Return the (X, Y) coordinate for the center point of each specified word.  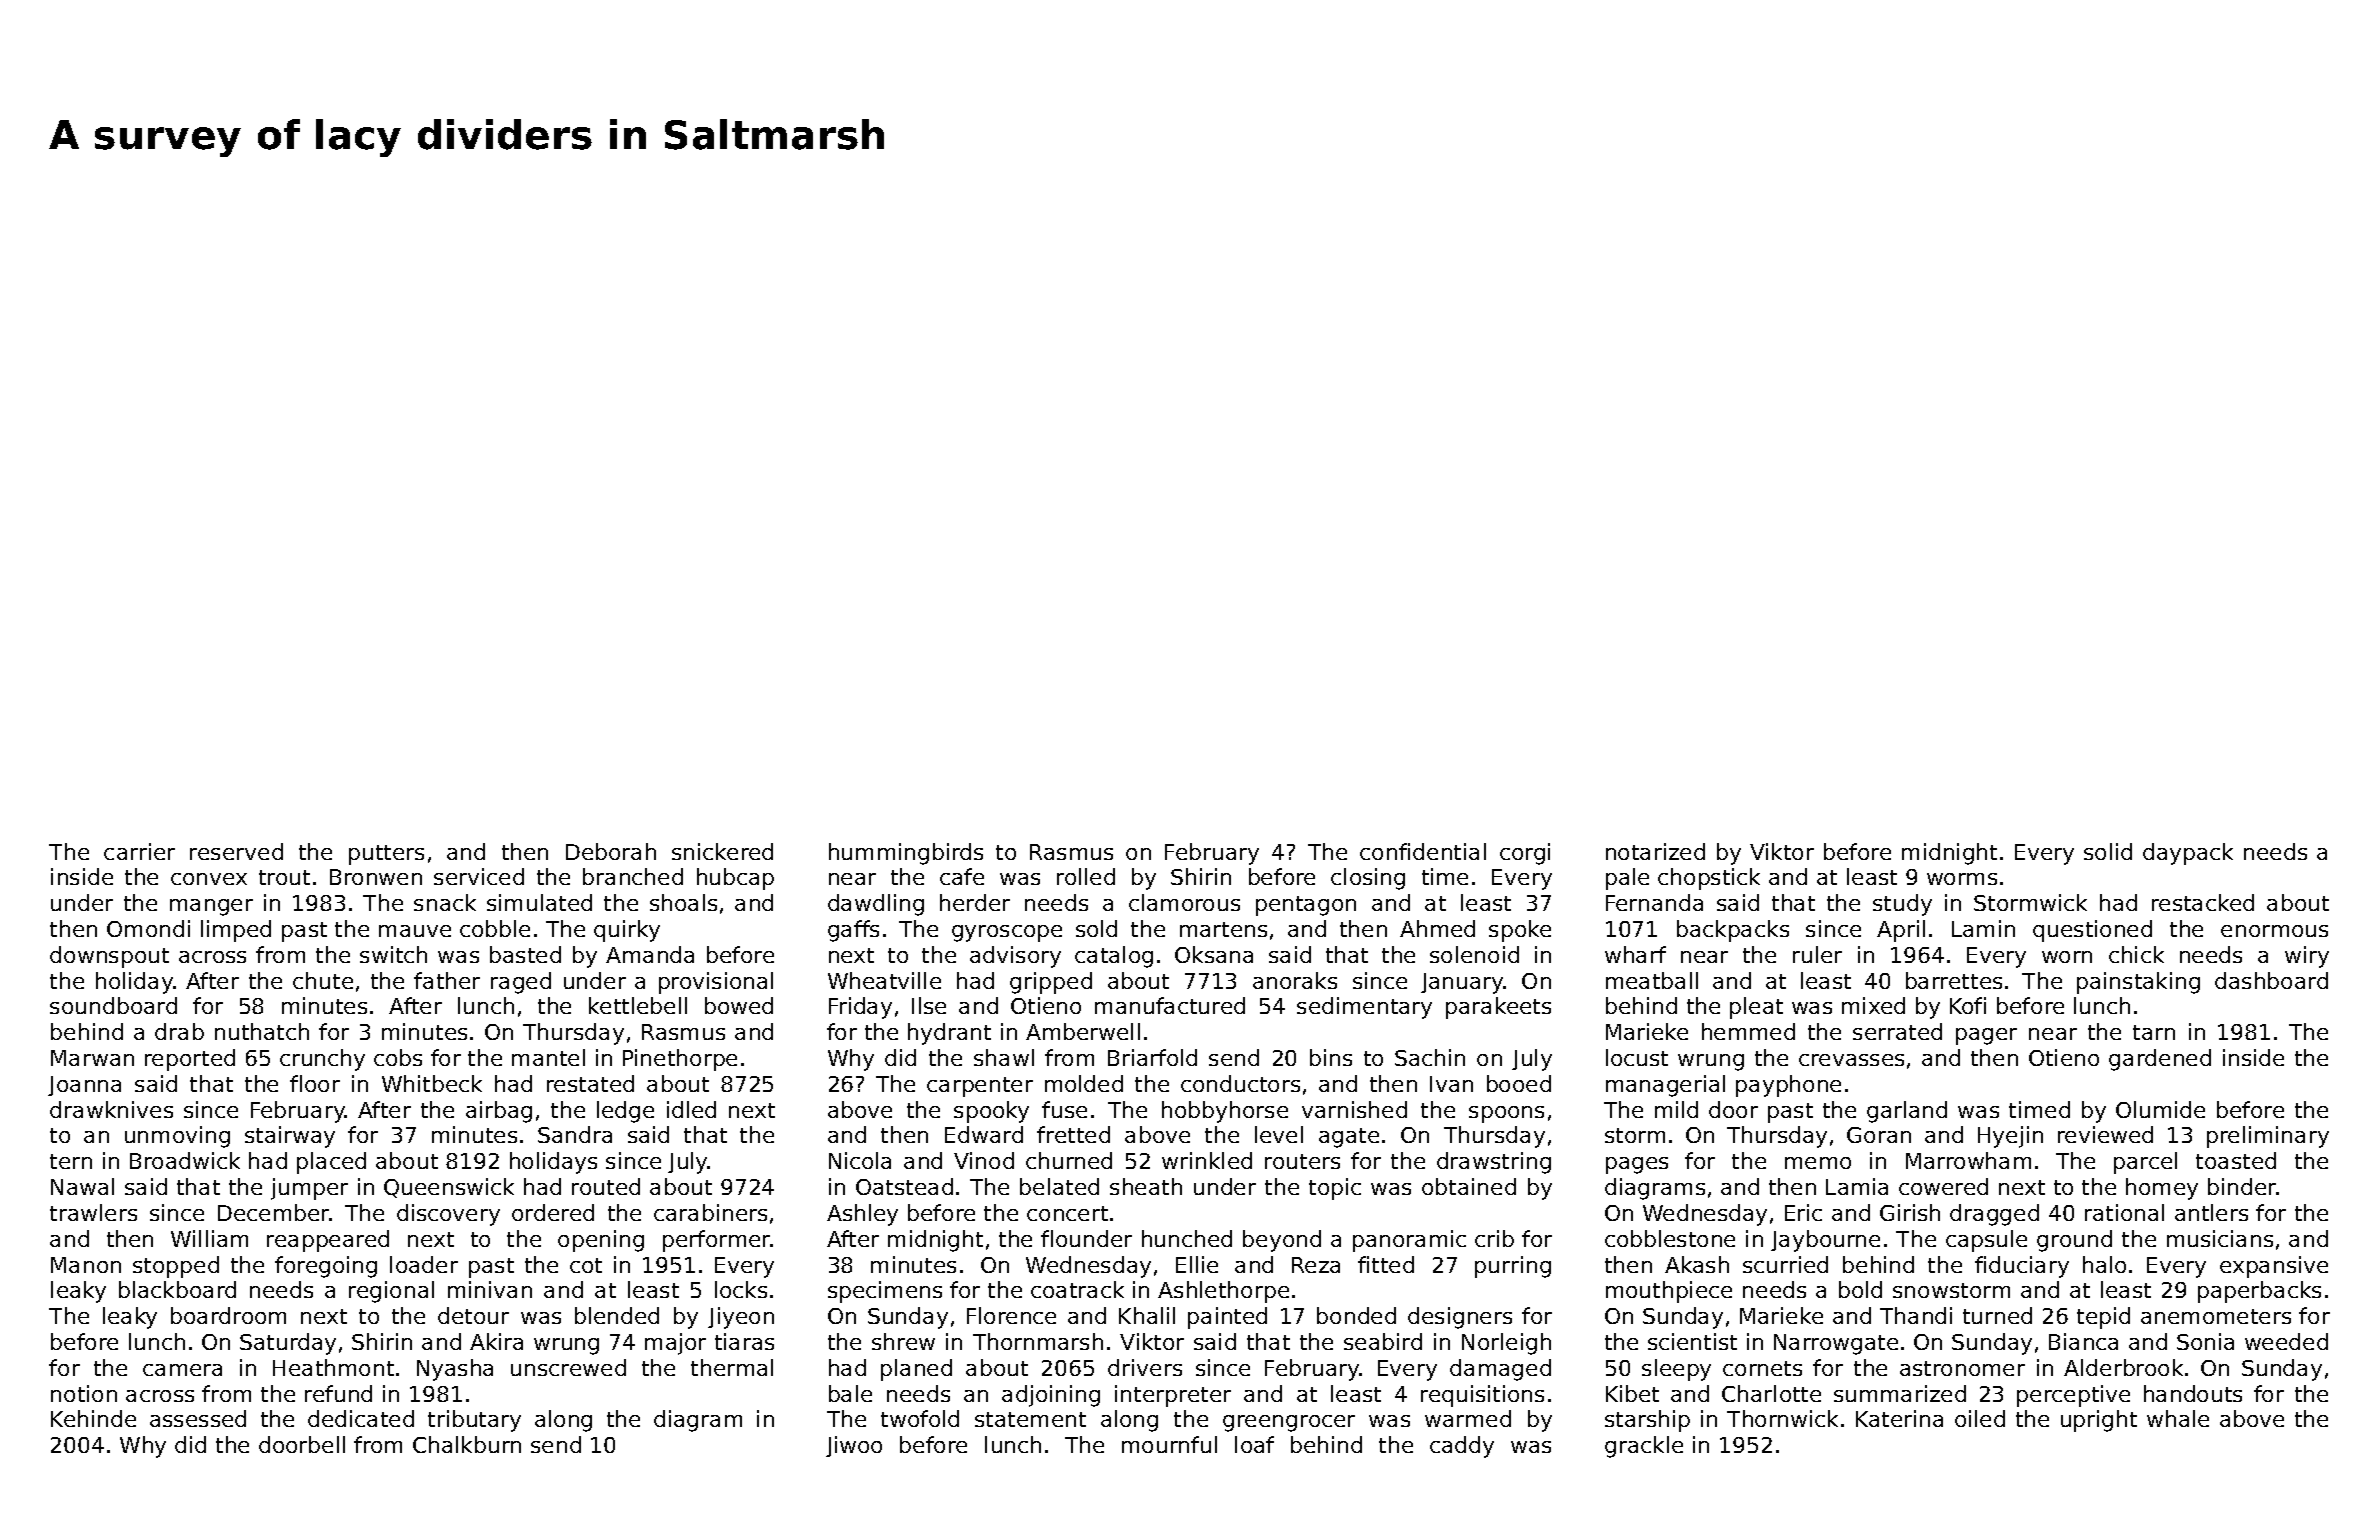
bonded (1356, 1315)
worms (1962, 879)
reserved (236, 851)
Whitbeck (432, 1083)
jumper (309, 1189)
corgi (1525, 854)
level (1279, 1134)
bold (1860, 1289)
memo (1818, 1163)
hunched (1187, 1238)
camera (182, 1370)
